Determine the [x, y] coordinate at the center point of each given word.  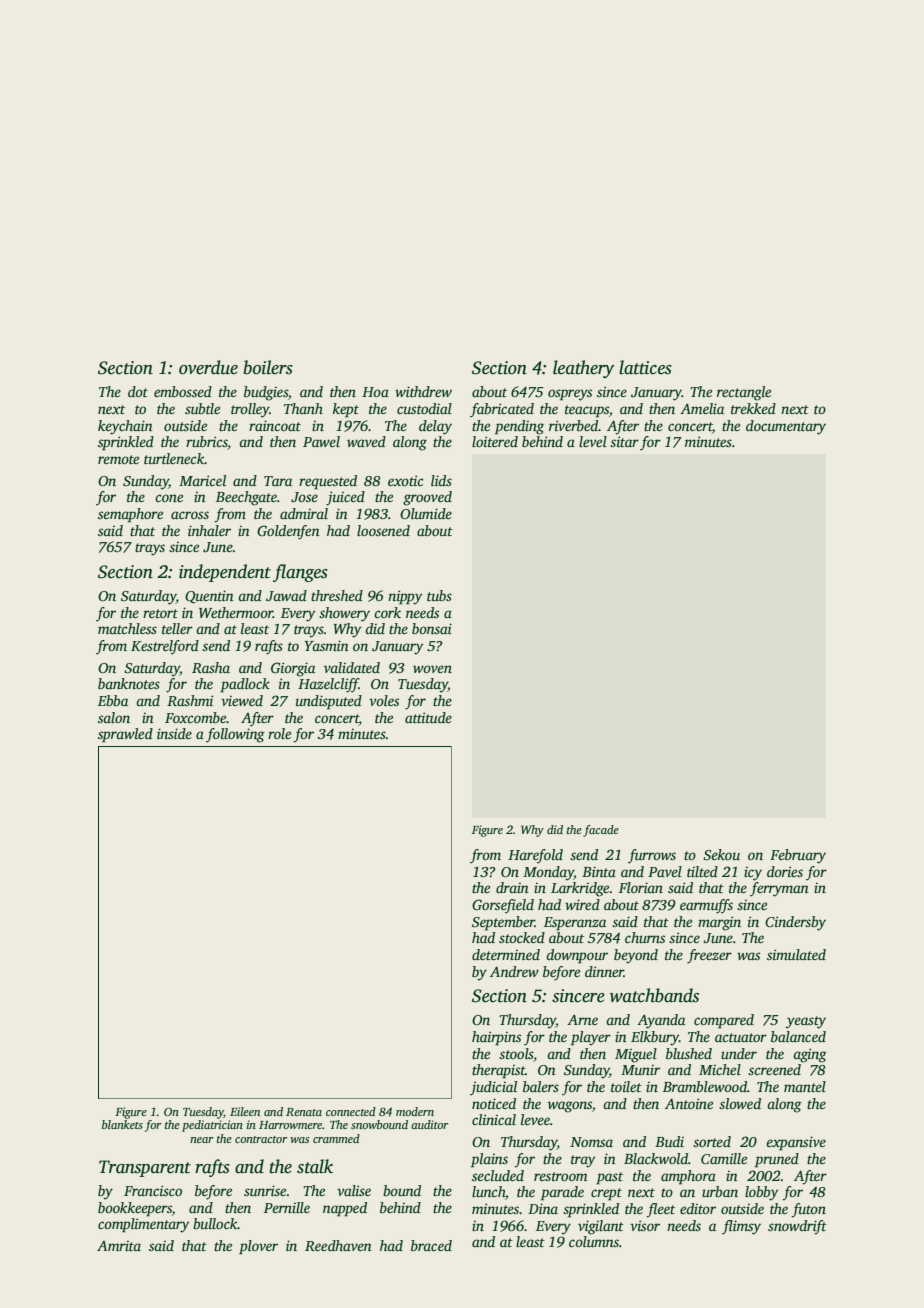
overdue [208, 367]
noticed [494, 1103]
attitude [428, 717]
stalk [315, 1166]
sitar [624, 441]
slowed [740, 1103]
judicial [493, 1088]
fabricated [502, 410]
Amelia [702, 408]
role [279, 733]
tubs [439, 595]
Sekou [721, 855]
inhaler [209, 530]
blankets [122, 1124]
